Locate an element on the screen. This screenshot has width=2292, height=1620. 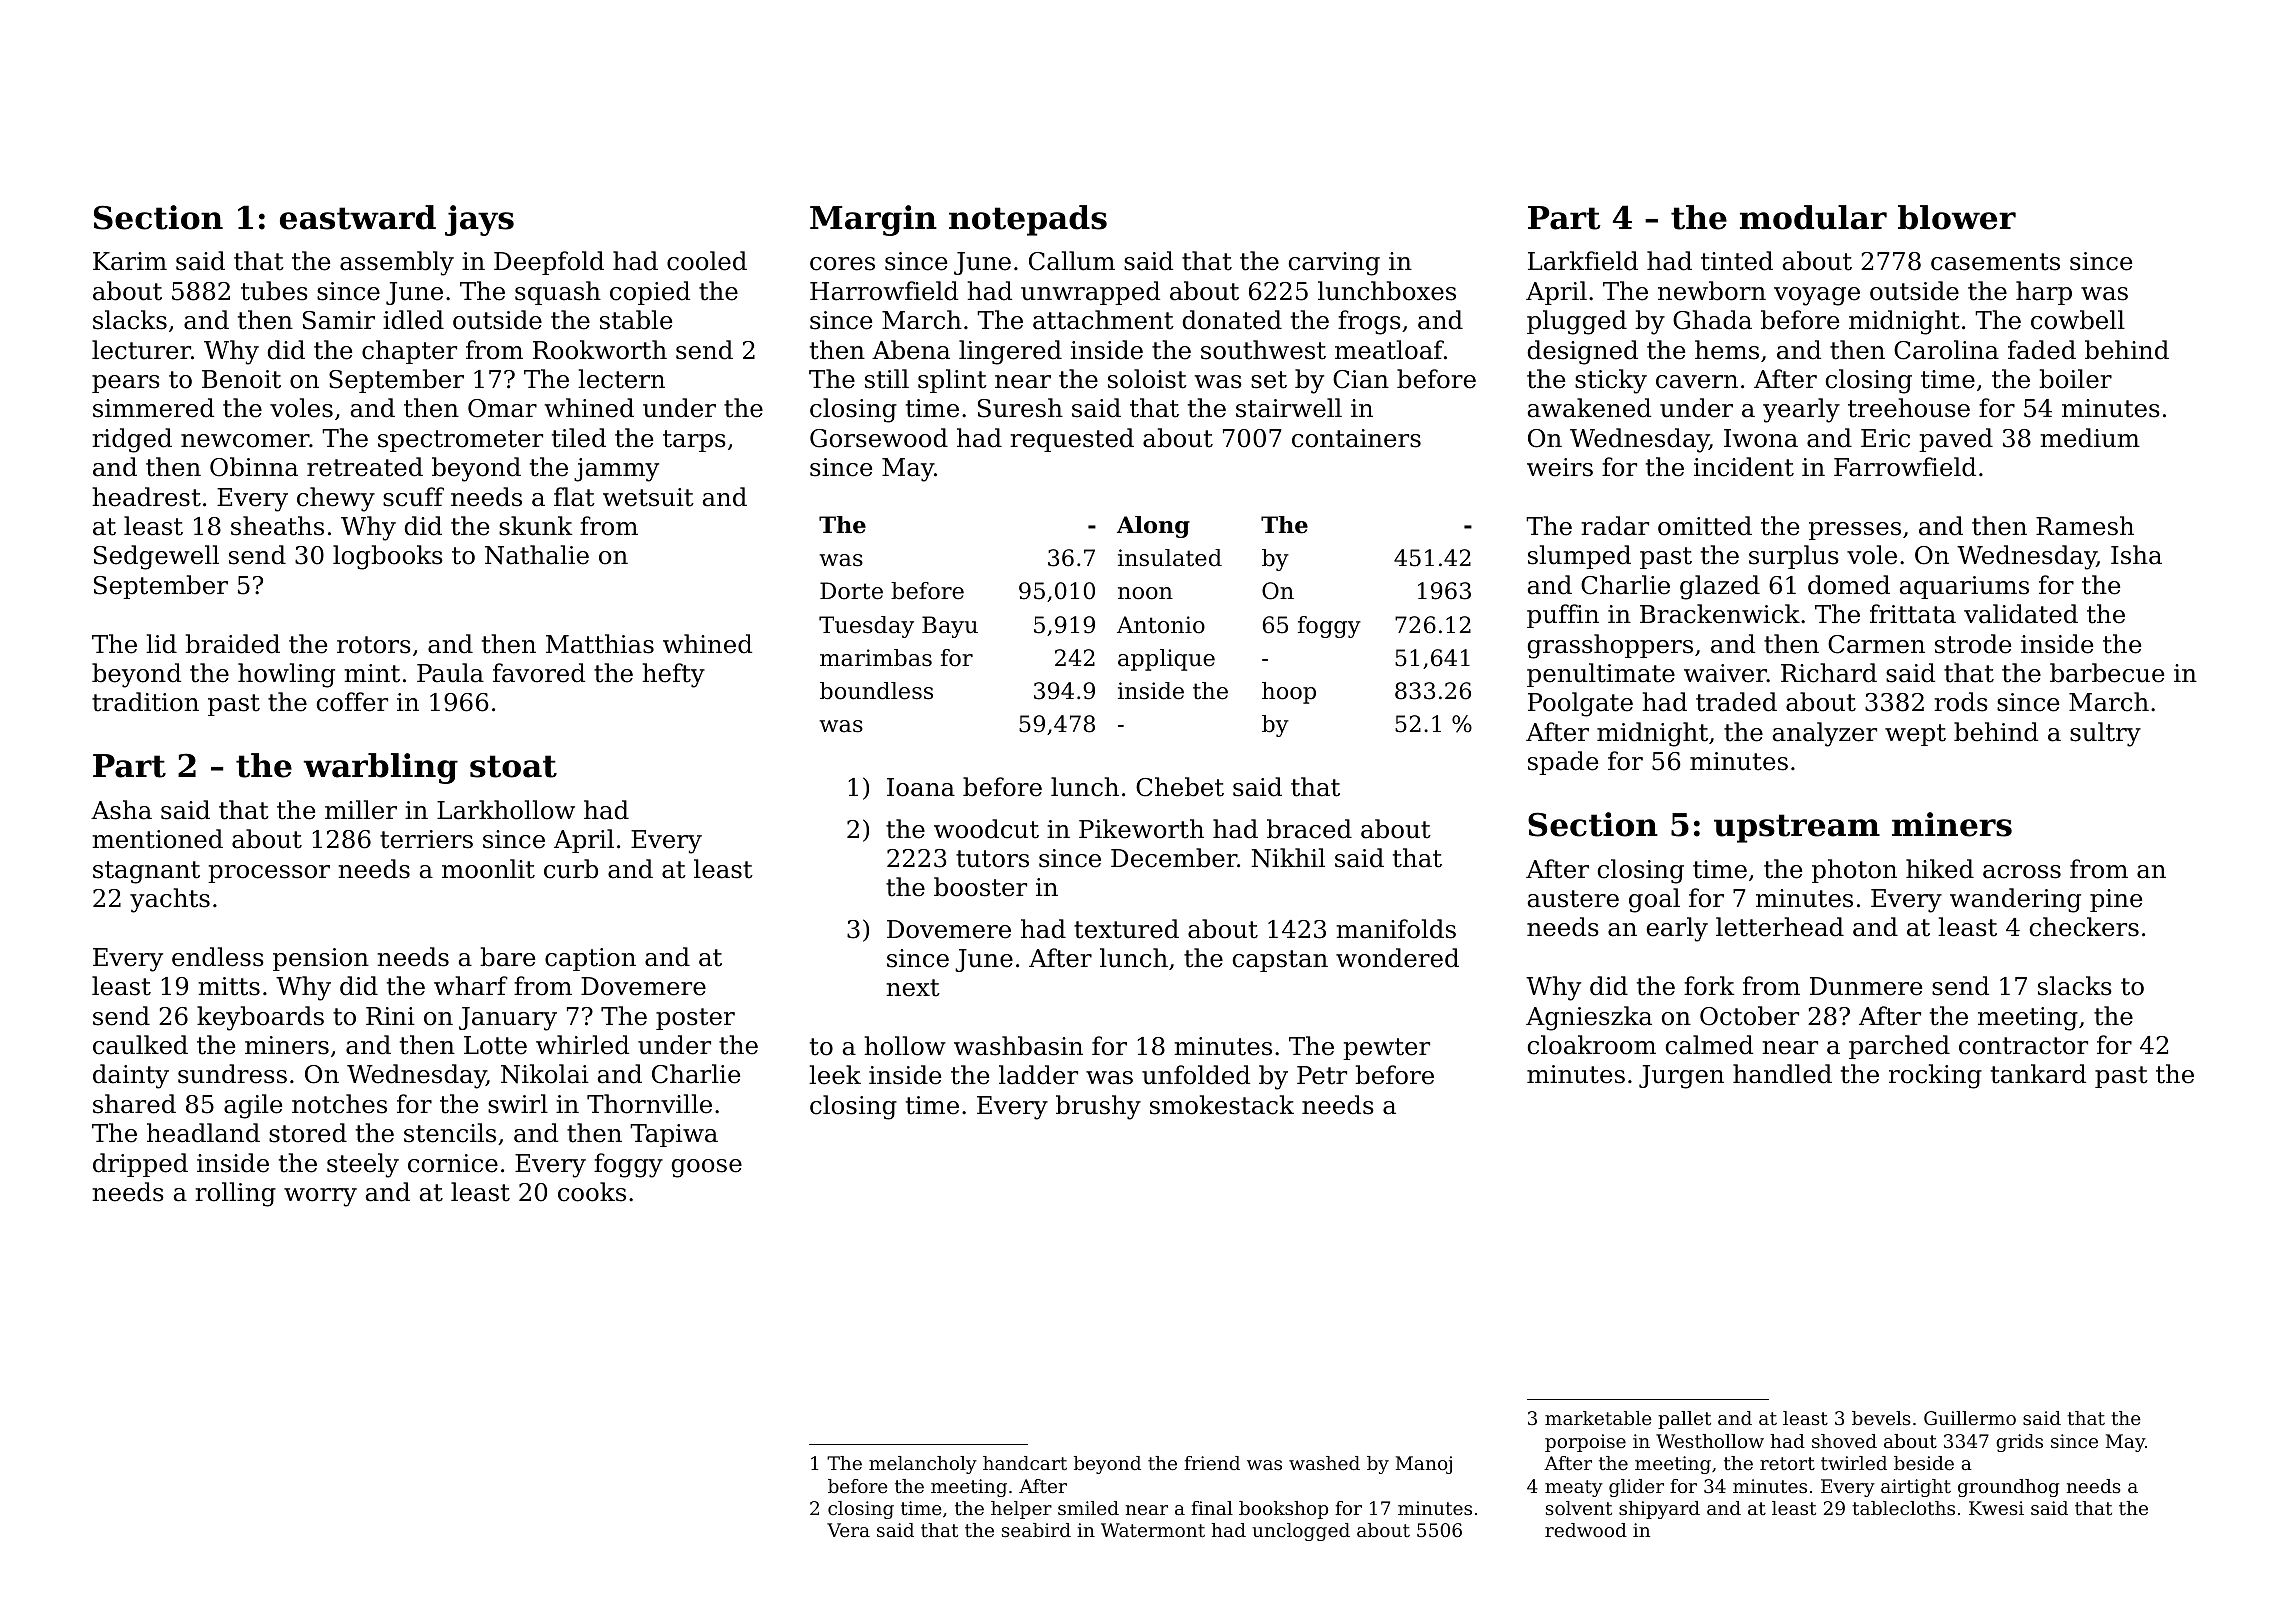
eastward is located at coordinates (358, 217).
